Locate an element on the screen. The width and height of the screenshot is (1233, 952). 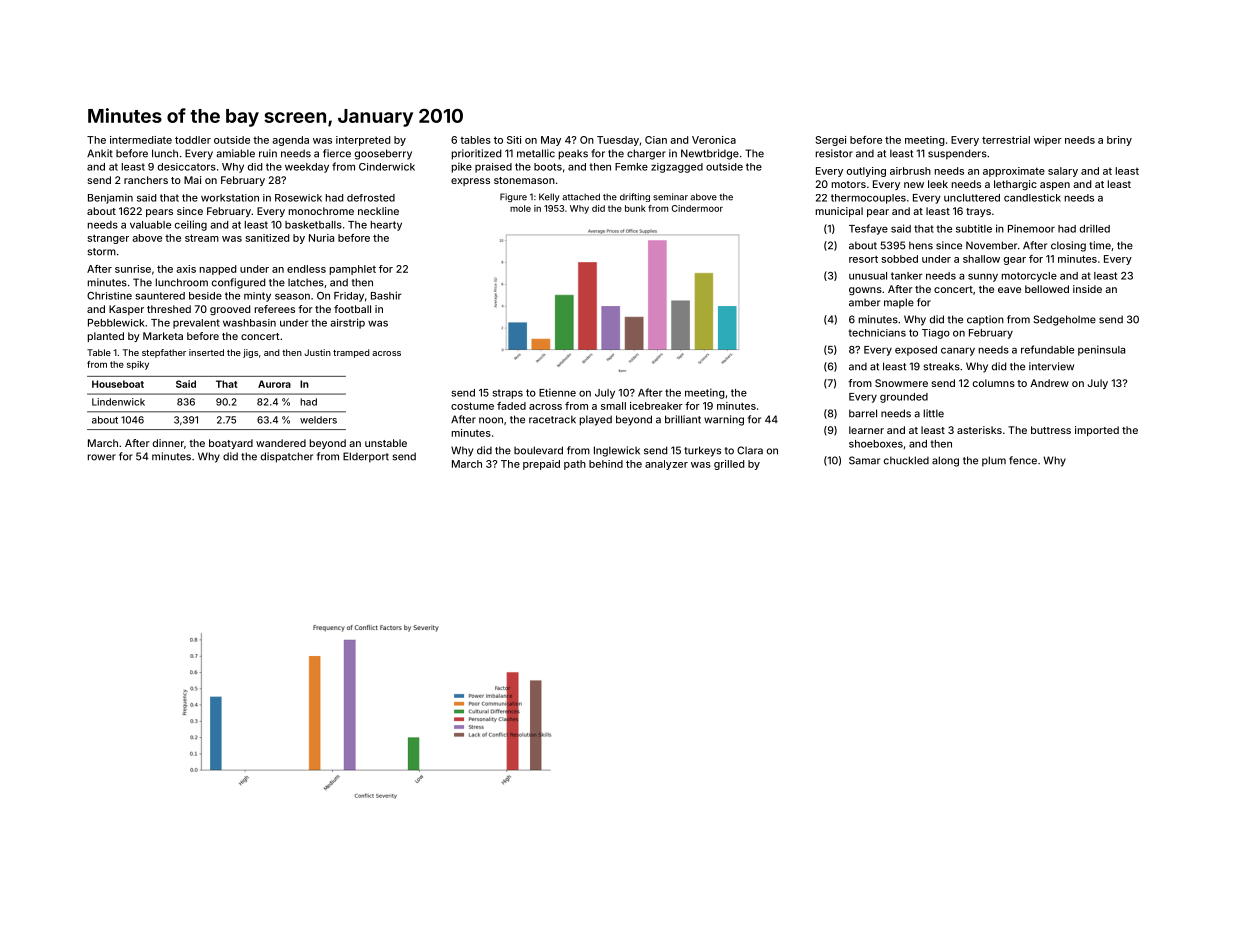
Sergei is located at coordinates (831, 141).
